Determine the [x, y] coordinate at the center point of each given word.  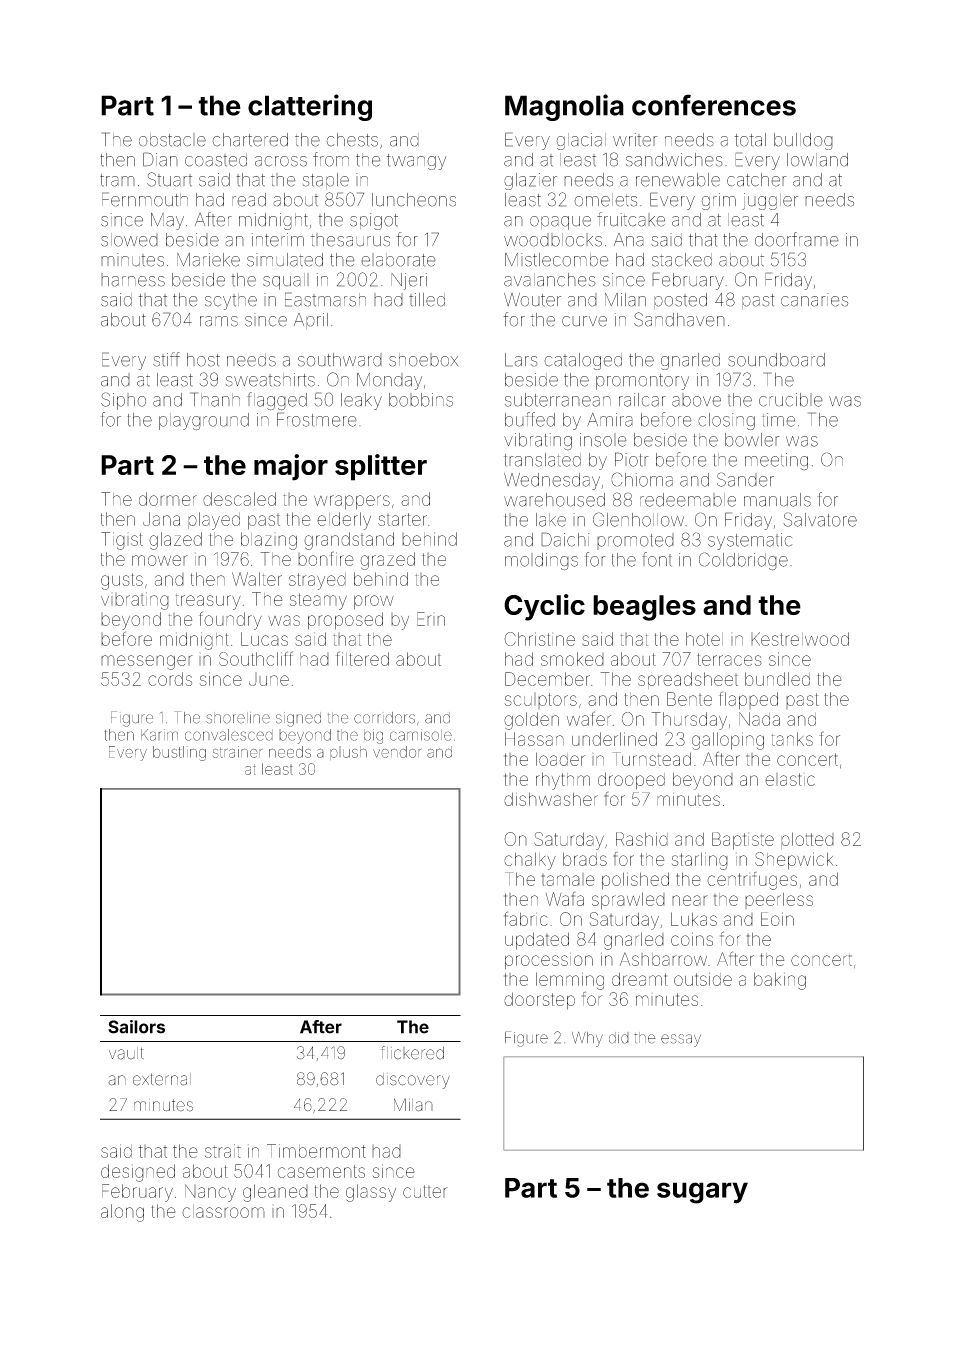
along [122, 1213]
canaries [814, 300]
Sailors [136, 1027]
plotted [807, 840]
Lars [521, 360]
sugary [702, 1193]
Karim [159, 735]
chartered [250, 140]
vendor [397, 752]
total [750, 140]
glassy [371, 1193]
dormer [168, 499]
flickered [412, 1053]
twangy [416, 162]
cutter [425, 1191]
